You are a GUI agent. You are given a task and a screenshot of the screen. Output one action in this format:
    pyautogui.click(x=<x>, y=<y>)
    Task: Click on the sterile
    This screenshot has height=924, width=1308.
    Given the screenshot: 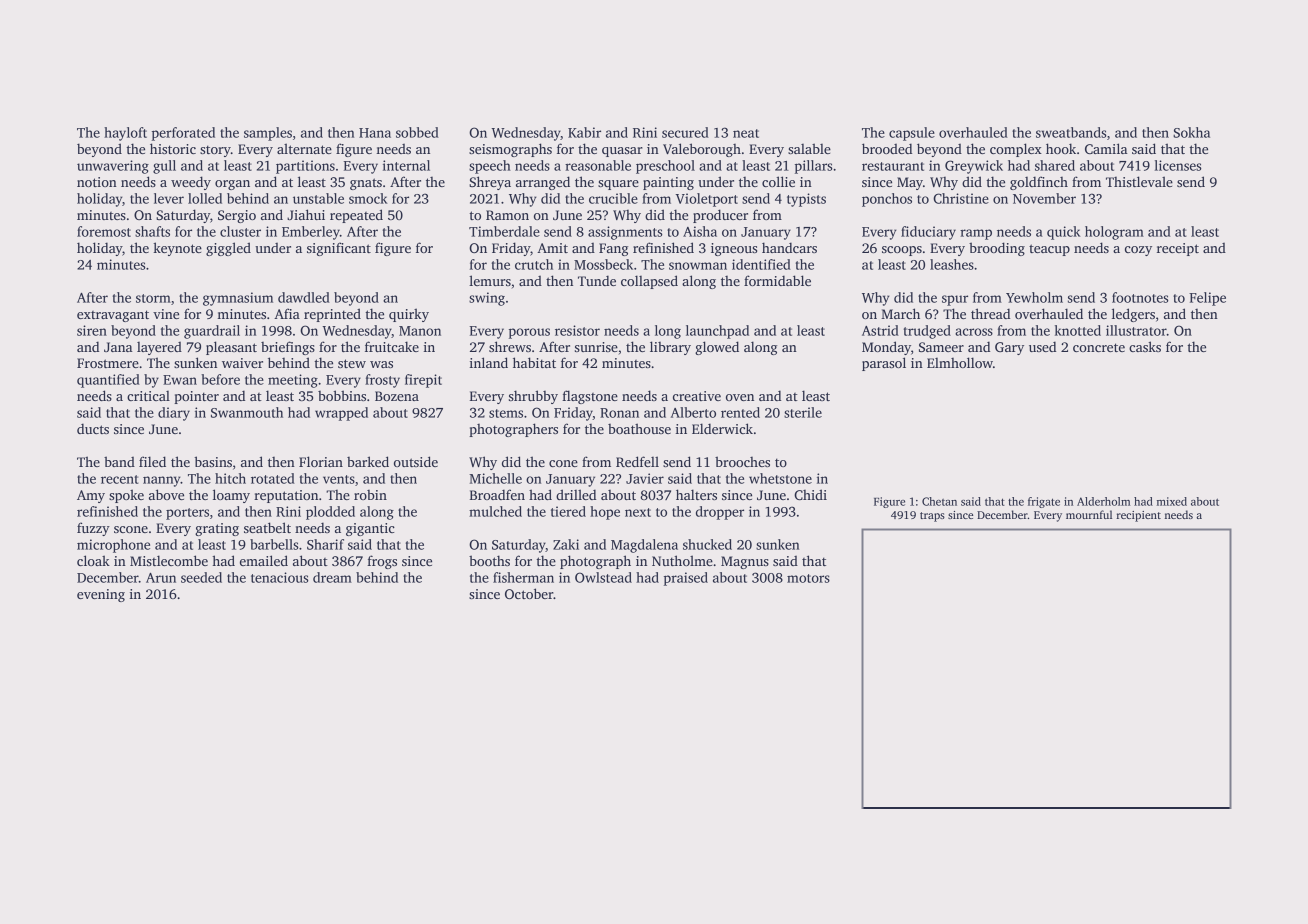 What is the action you would take?
    pyautogui.click(x=803, y=412)
